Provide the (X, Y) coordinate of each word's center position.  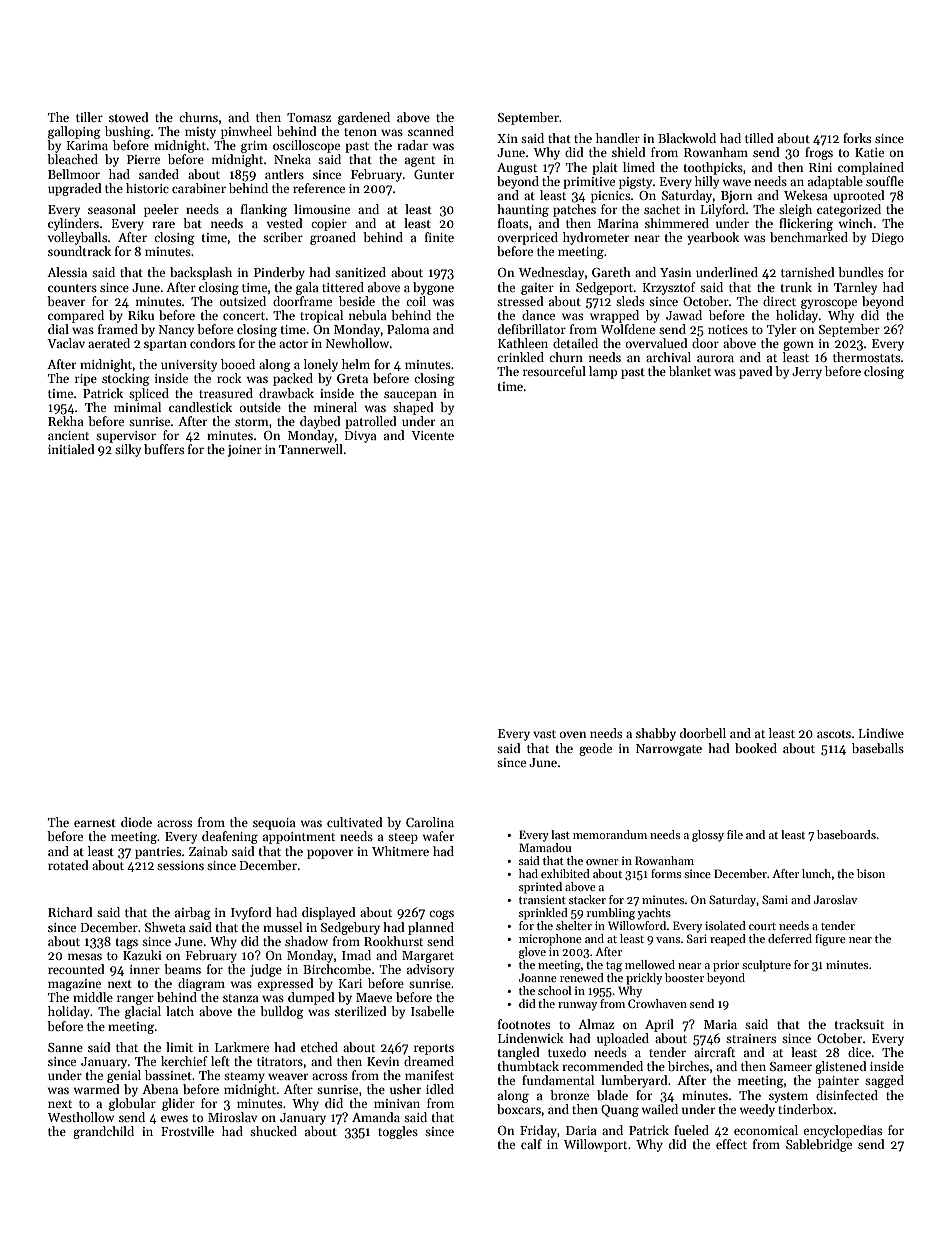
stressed (520, 301)
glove (532, 953)
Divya (361, 437)
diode (136, 822)
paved (756, 372)
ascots (834, 734)
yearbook (713, 238)
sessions (180, 865)
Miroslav (232, 1117)
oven (573, 734)
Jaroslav (835, 899)
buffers (164, 449)
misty (200, 133)
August (517, 169)
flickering (806, 224)
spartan (165, 345)
